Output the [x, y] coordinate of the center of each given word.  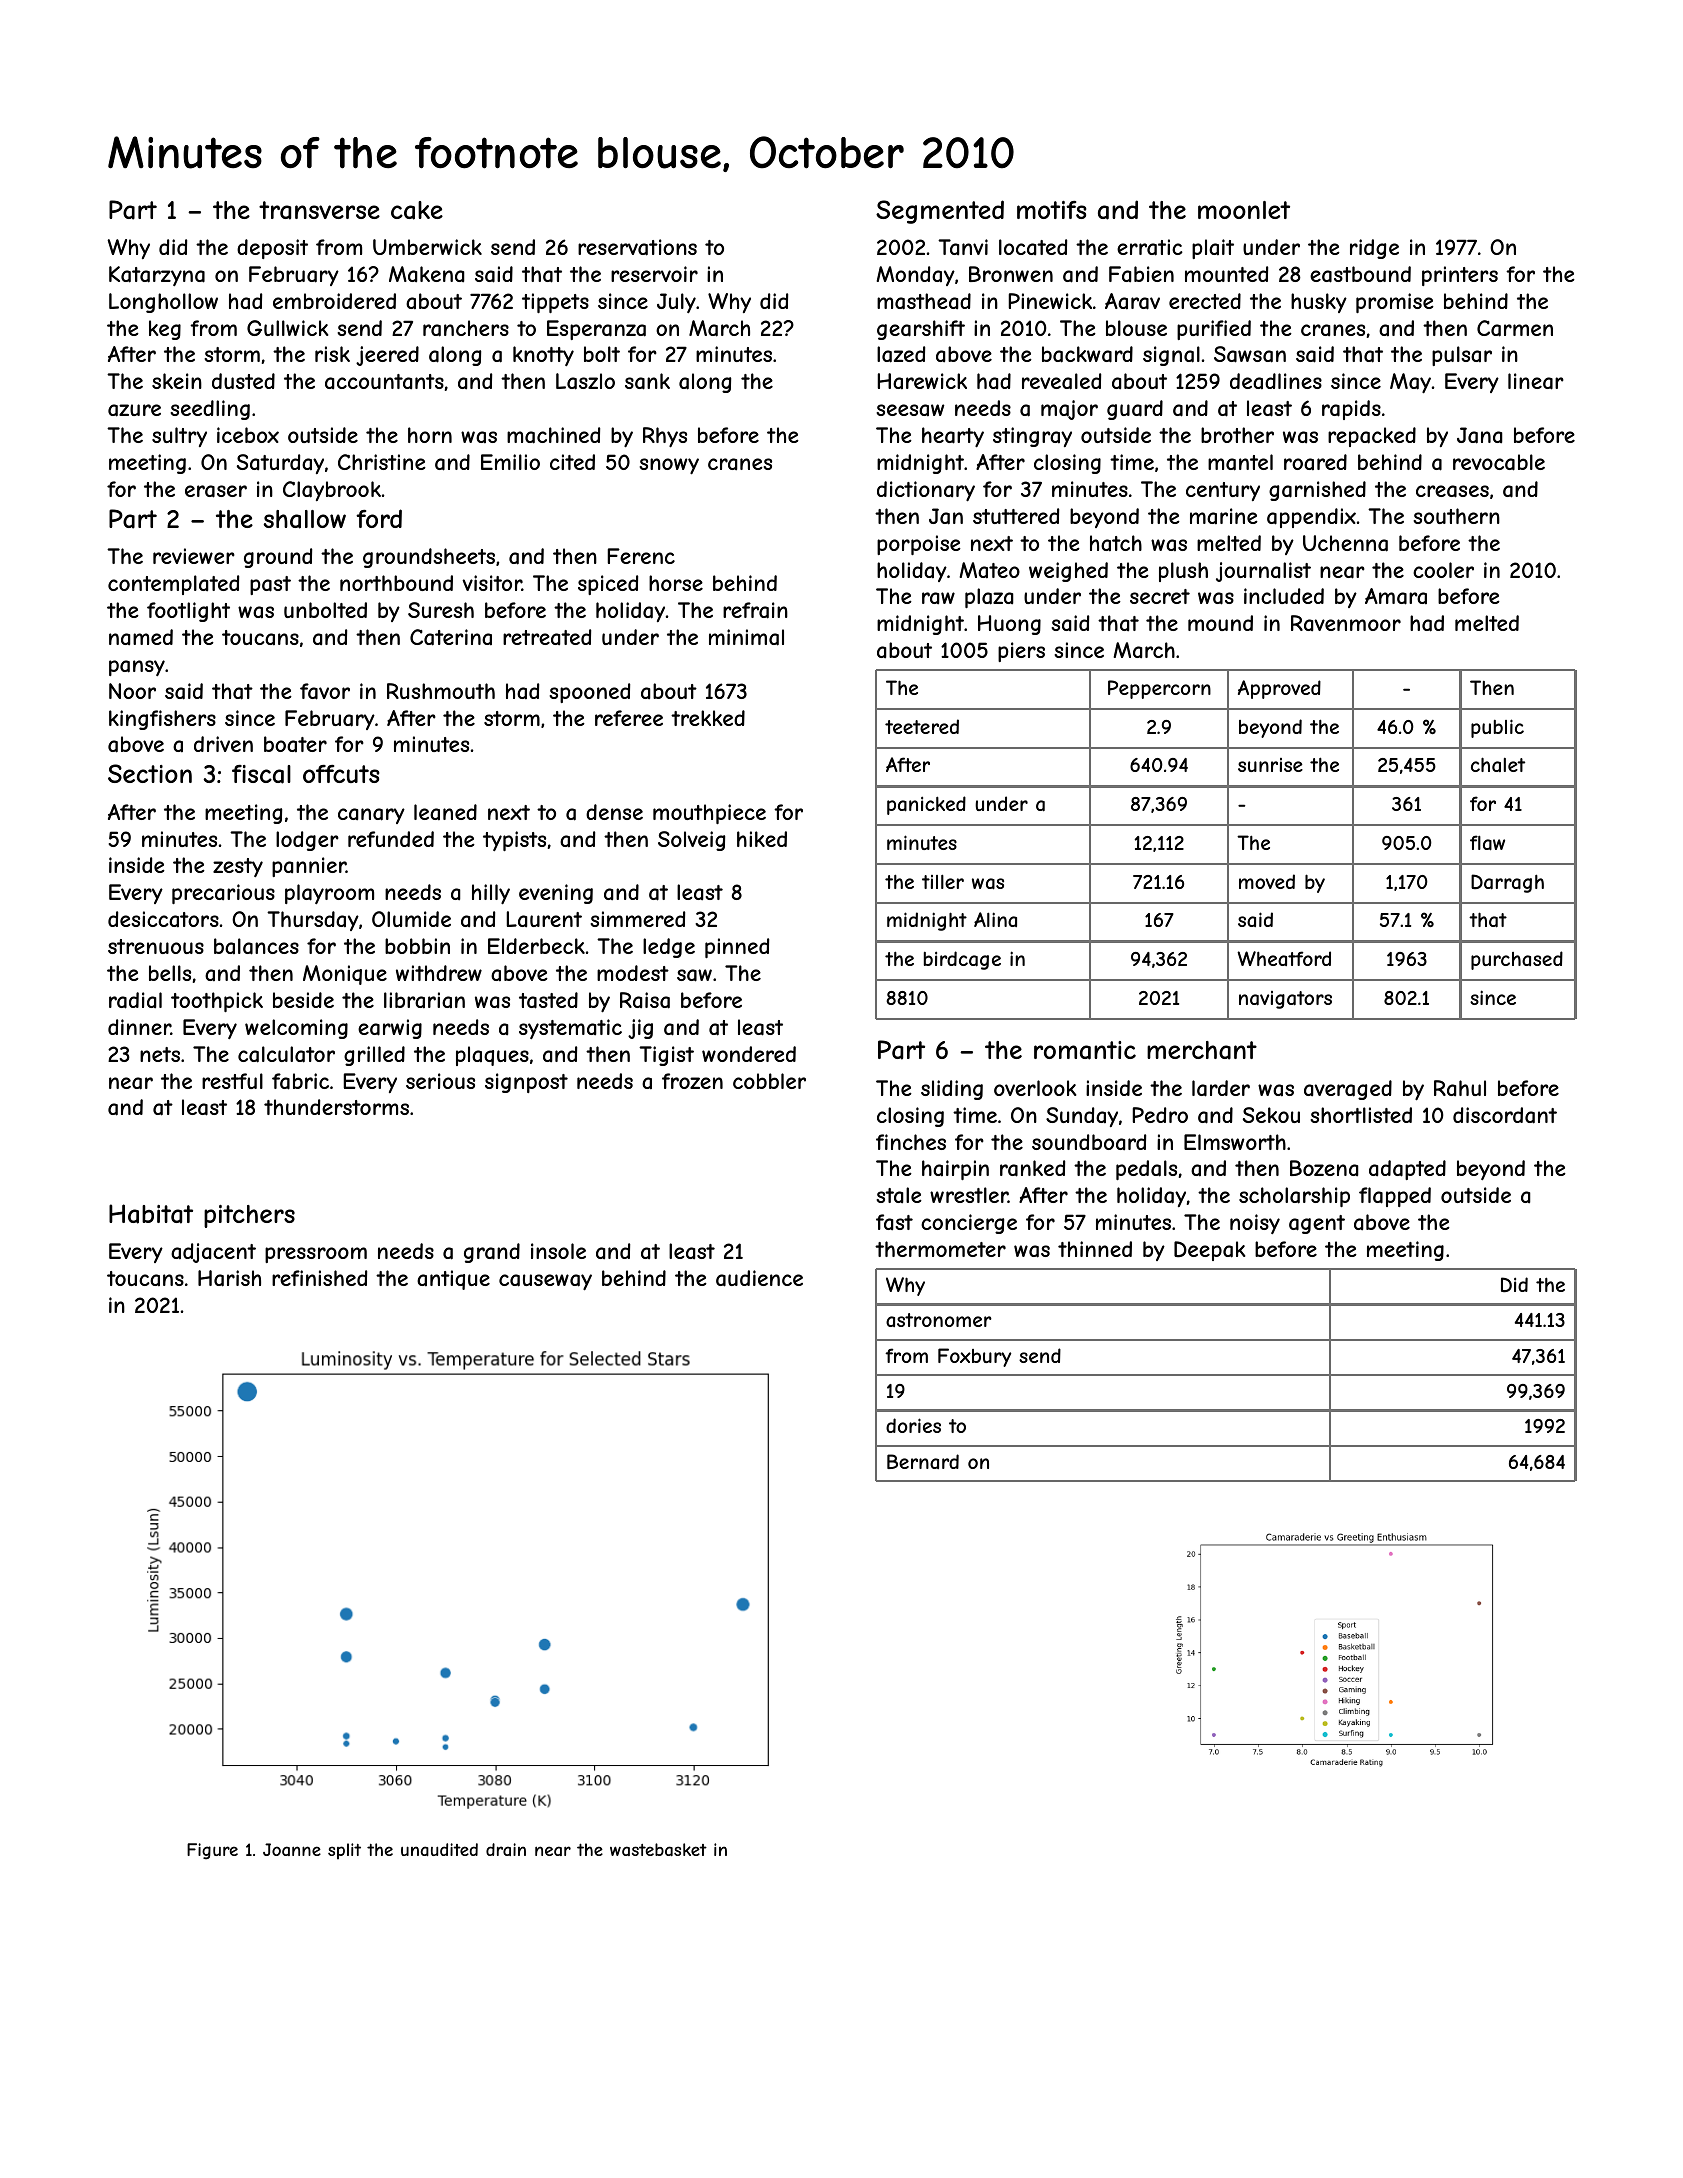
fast [894, 1222]
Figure [212, 1851]
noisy [1255, 1224]
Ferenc [641, 556]
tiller [943, 882]
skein [177, 381]
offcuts [341, 774]
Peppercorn [1159, 689]
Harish [229, 1278]
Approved [1279, 689]
